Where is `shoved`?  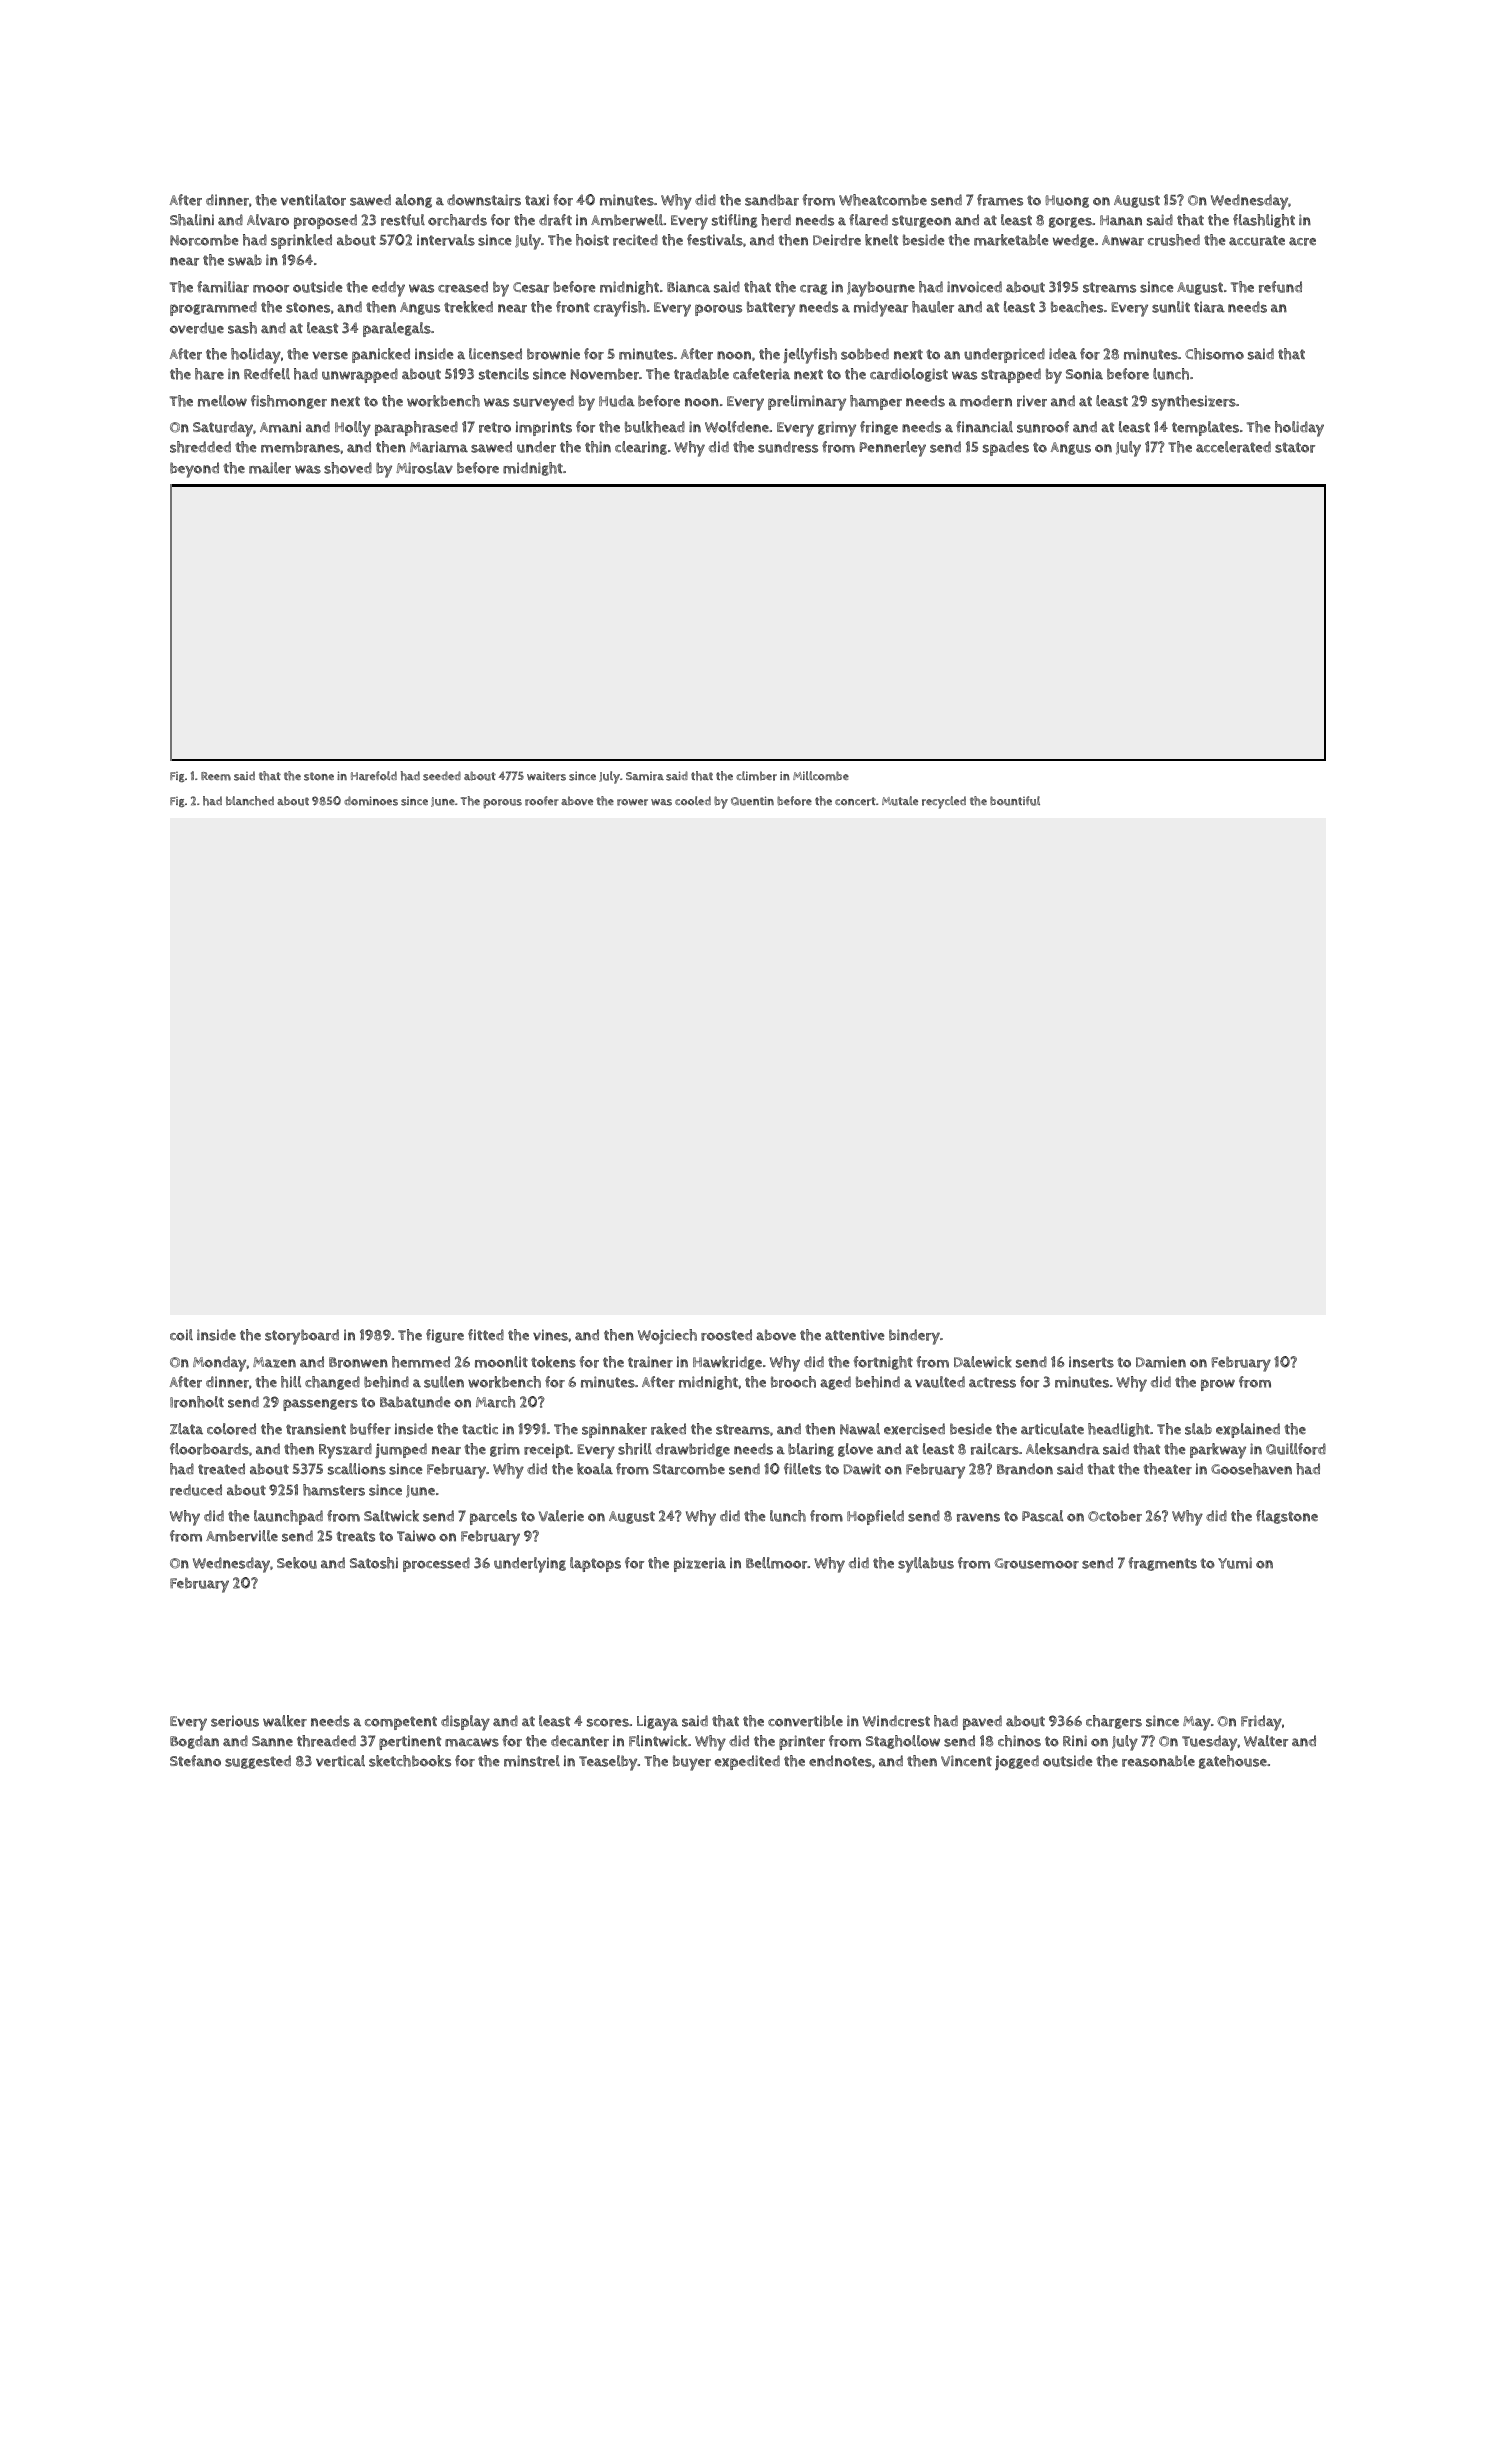 shoved is located at coordinates (348, 468).
